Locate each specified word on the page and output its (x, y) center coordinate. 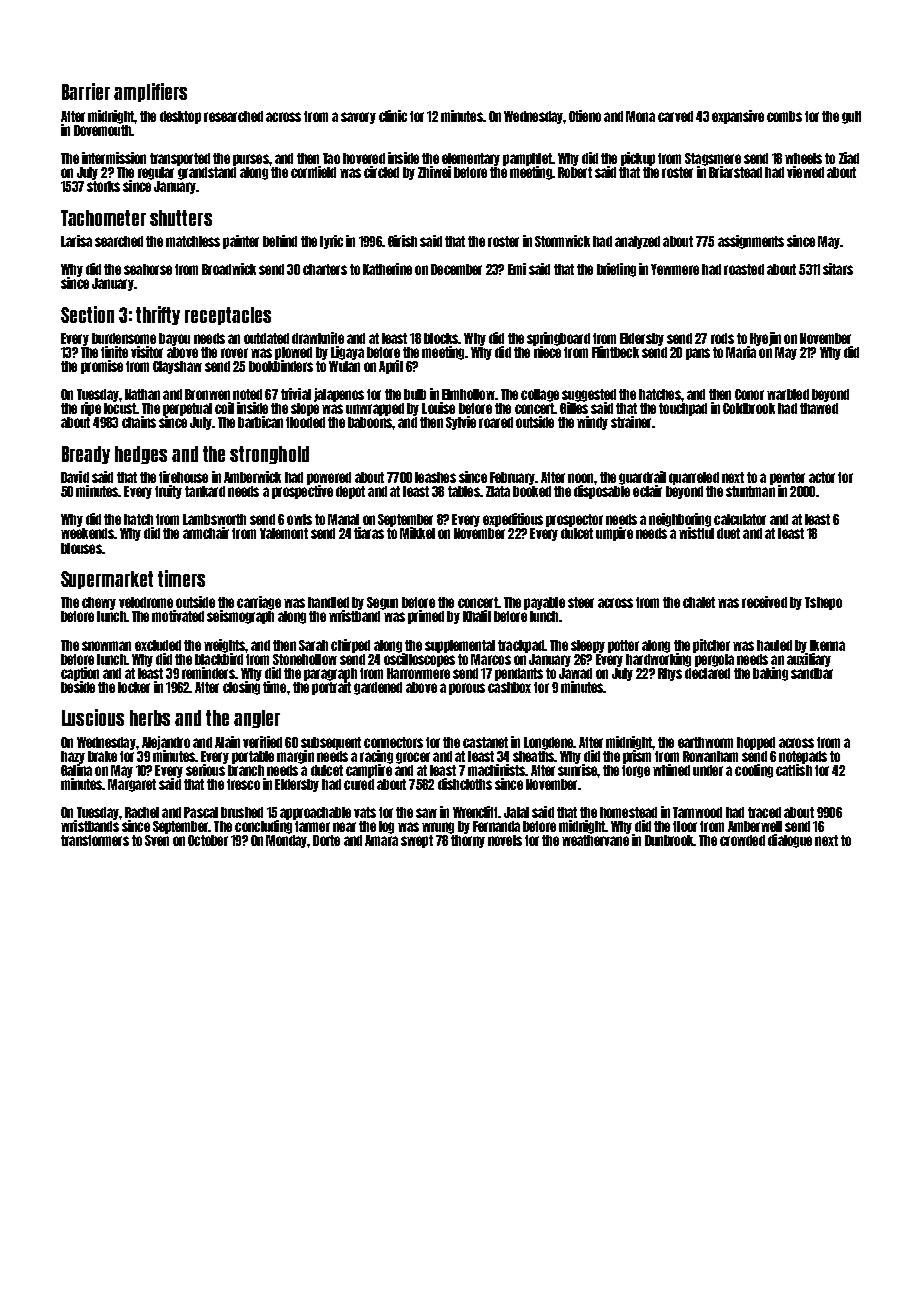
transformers (95, 840)
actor (822, 477)
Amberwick (252, 477)
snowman (106, 646)
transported (180, 159)
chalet (699, 602)
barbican (260, 422)
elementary (471, 159)
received (764, 602)
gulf (851, 117)
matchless (193, 241)
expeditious (513, 520)
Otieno (585, 116)
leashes (435, 477)
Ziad (849, 158)
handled (328, 602)
